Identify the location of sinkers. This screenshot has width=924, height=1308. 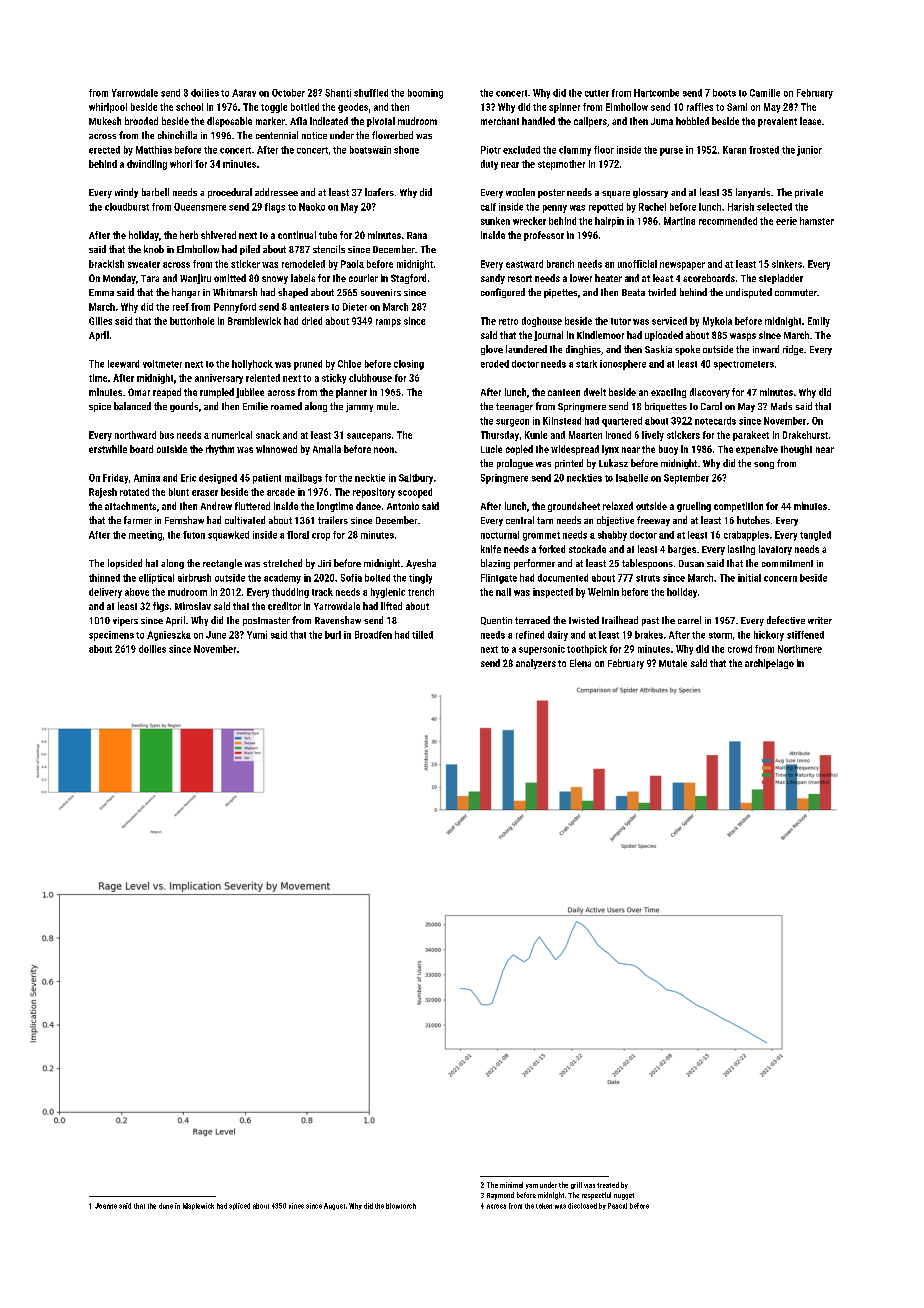
(787, 264).
